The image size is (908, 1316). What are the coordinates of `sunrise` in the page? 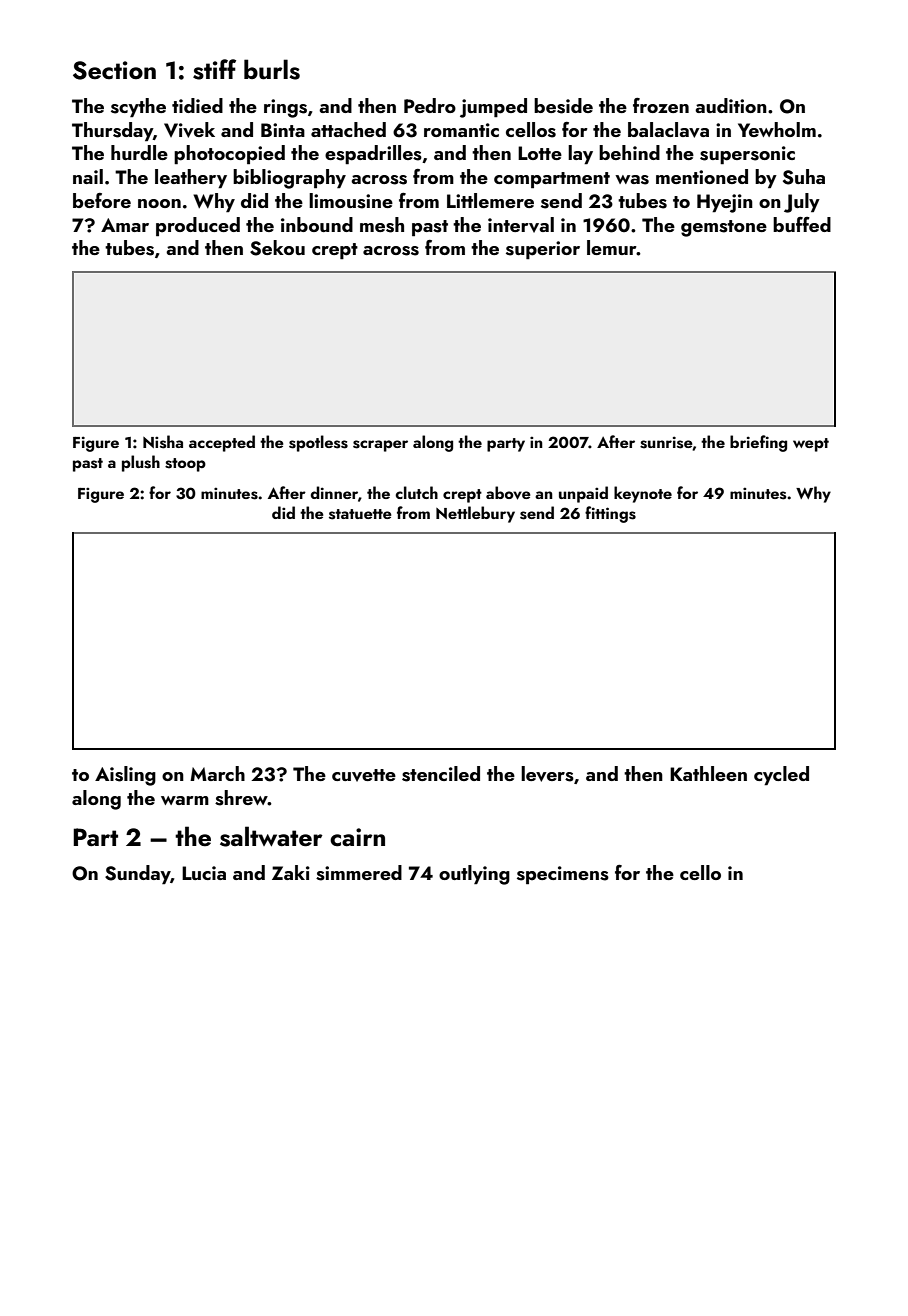 It's located at (666, 442).
